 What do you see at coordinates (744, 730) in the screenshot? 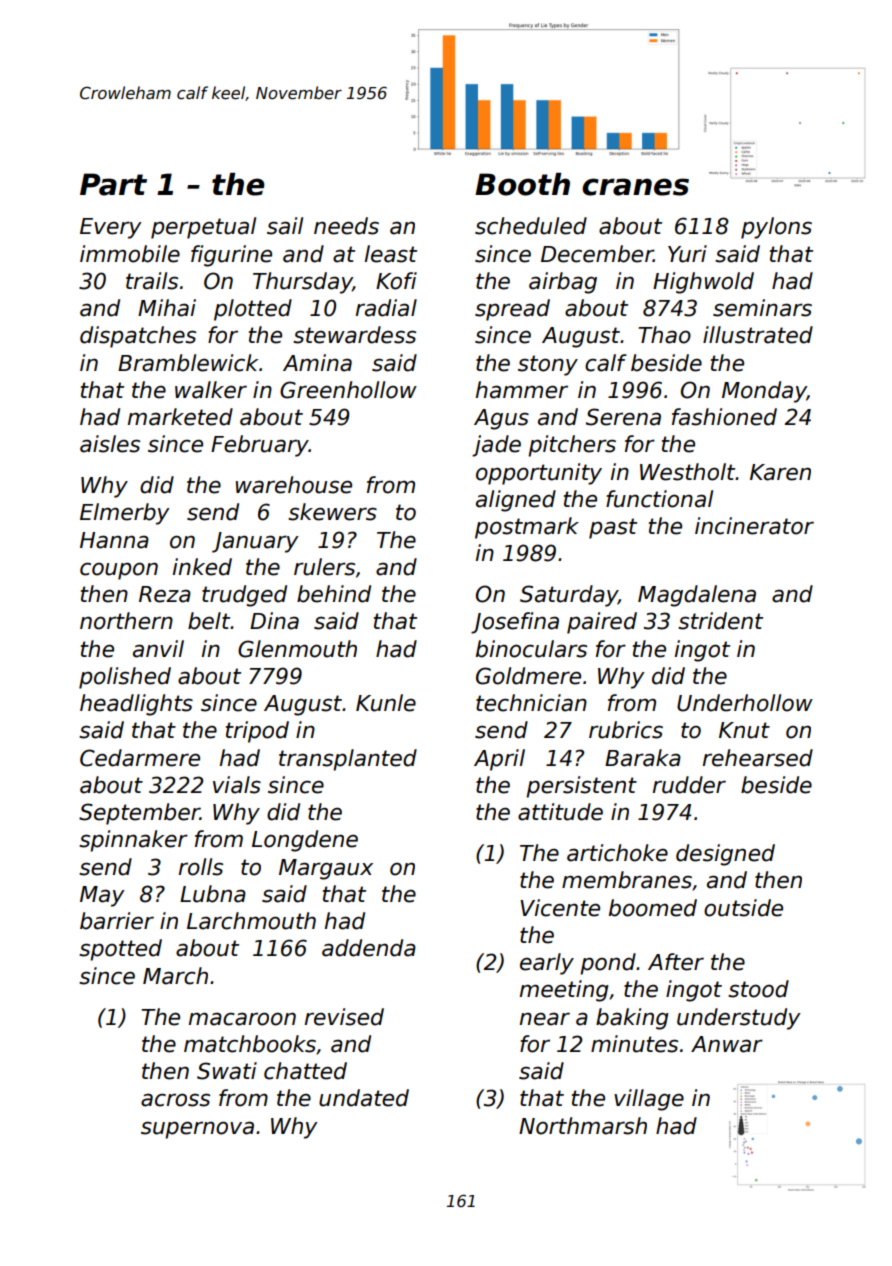
I see `Knut` at bounding box center [744, 730].
